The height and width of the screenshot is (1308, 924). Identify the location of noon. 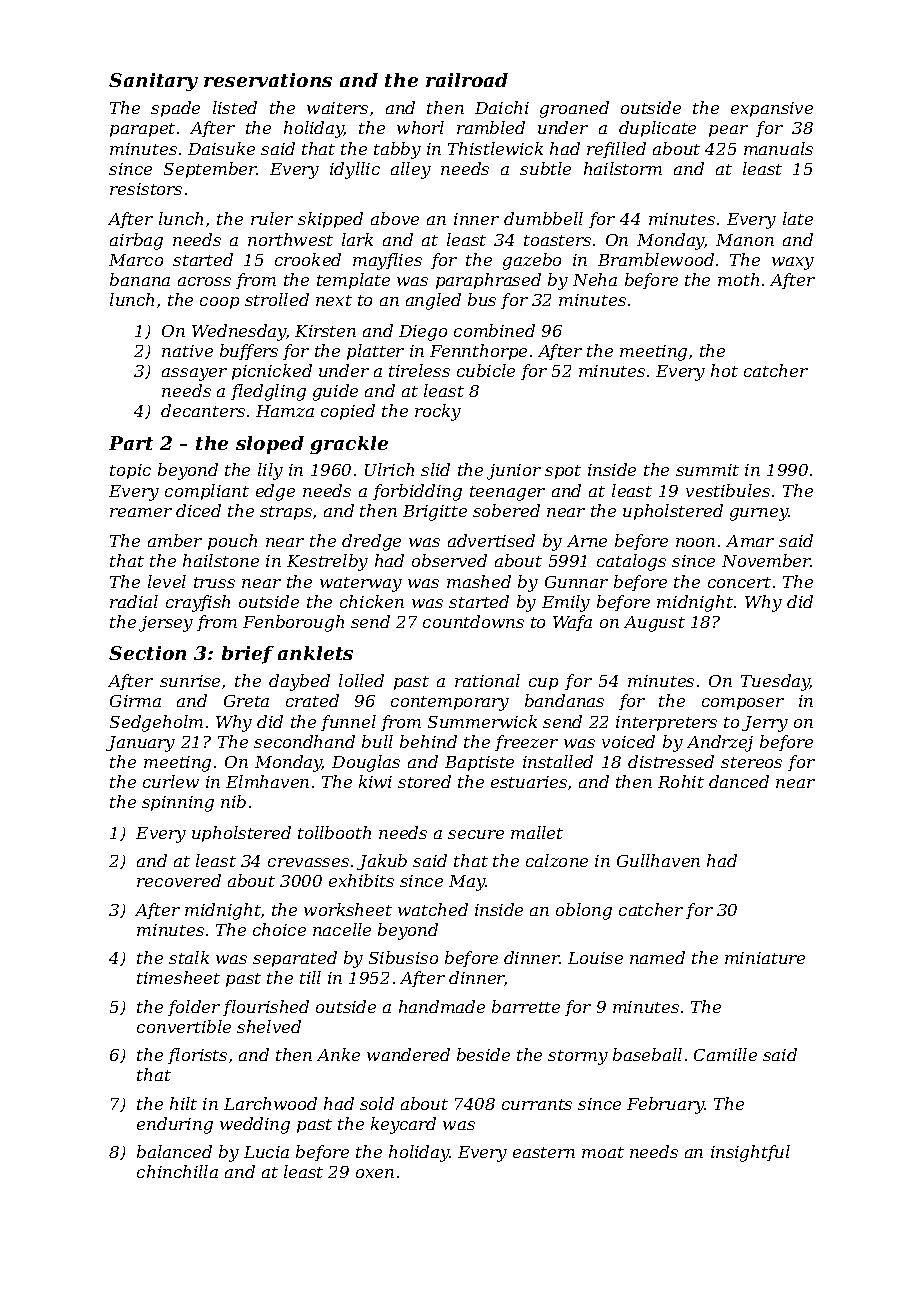
(695, 542).
